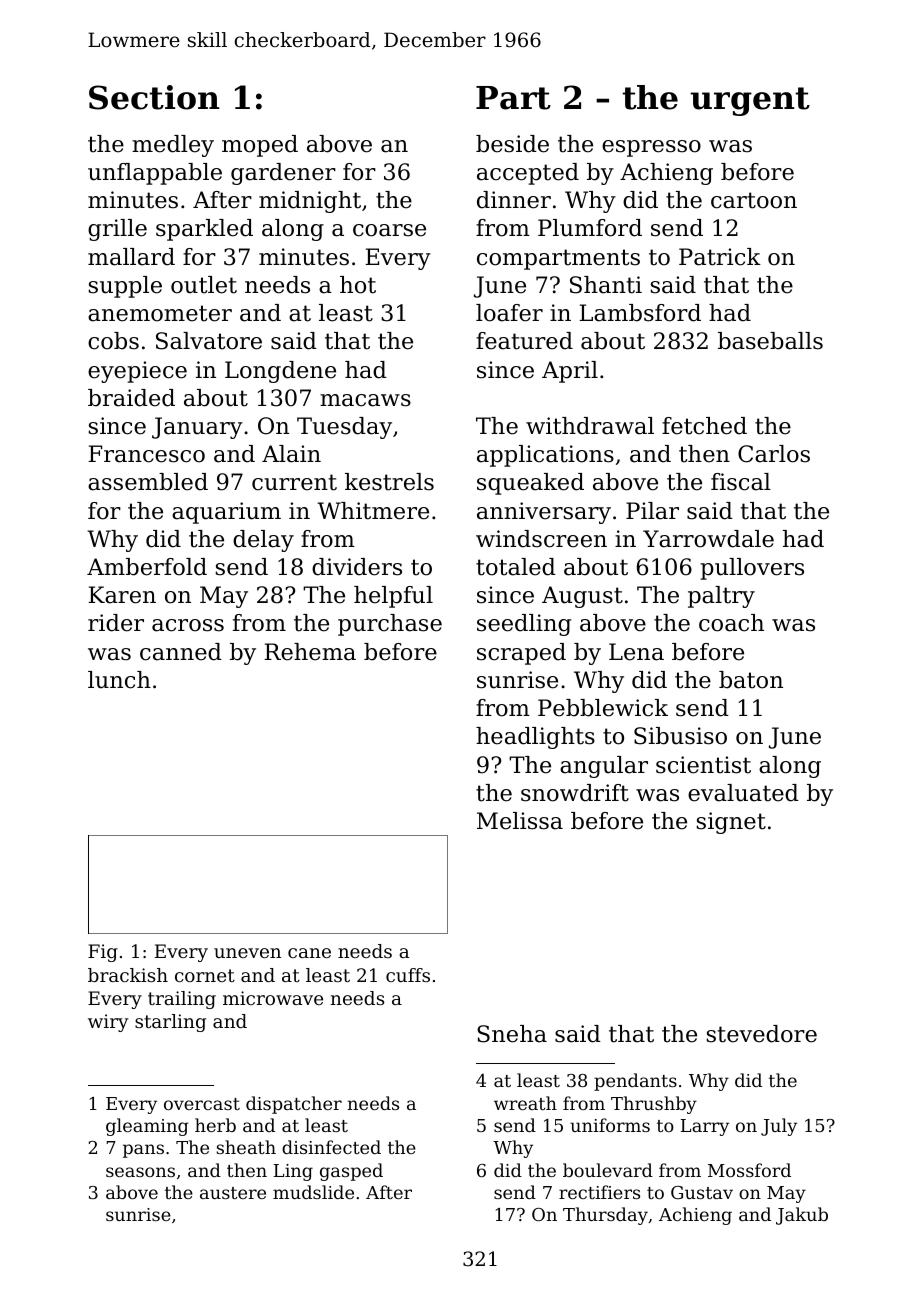 The height and width of the document is (1311, 924). What do you see at coordinates (313, 1192) in the document?
I see `mudslide` at bounding box center [313, 1192].
